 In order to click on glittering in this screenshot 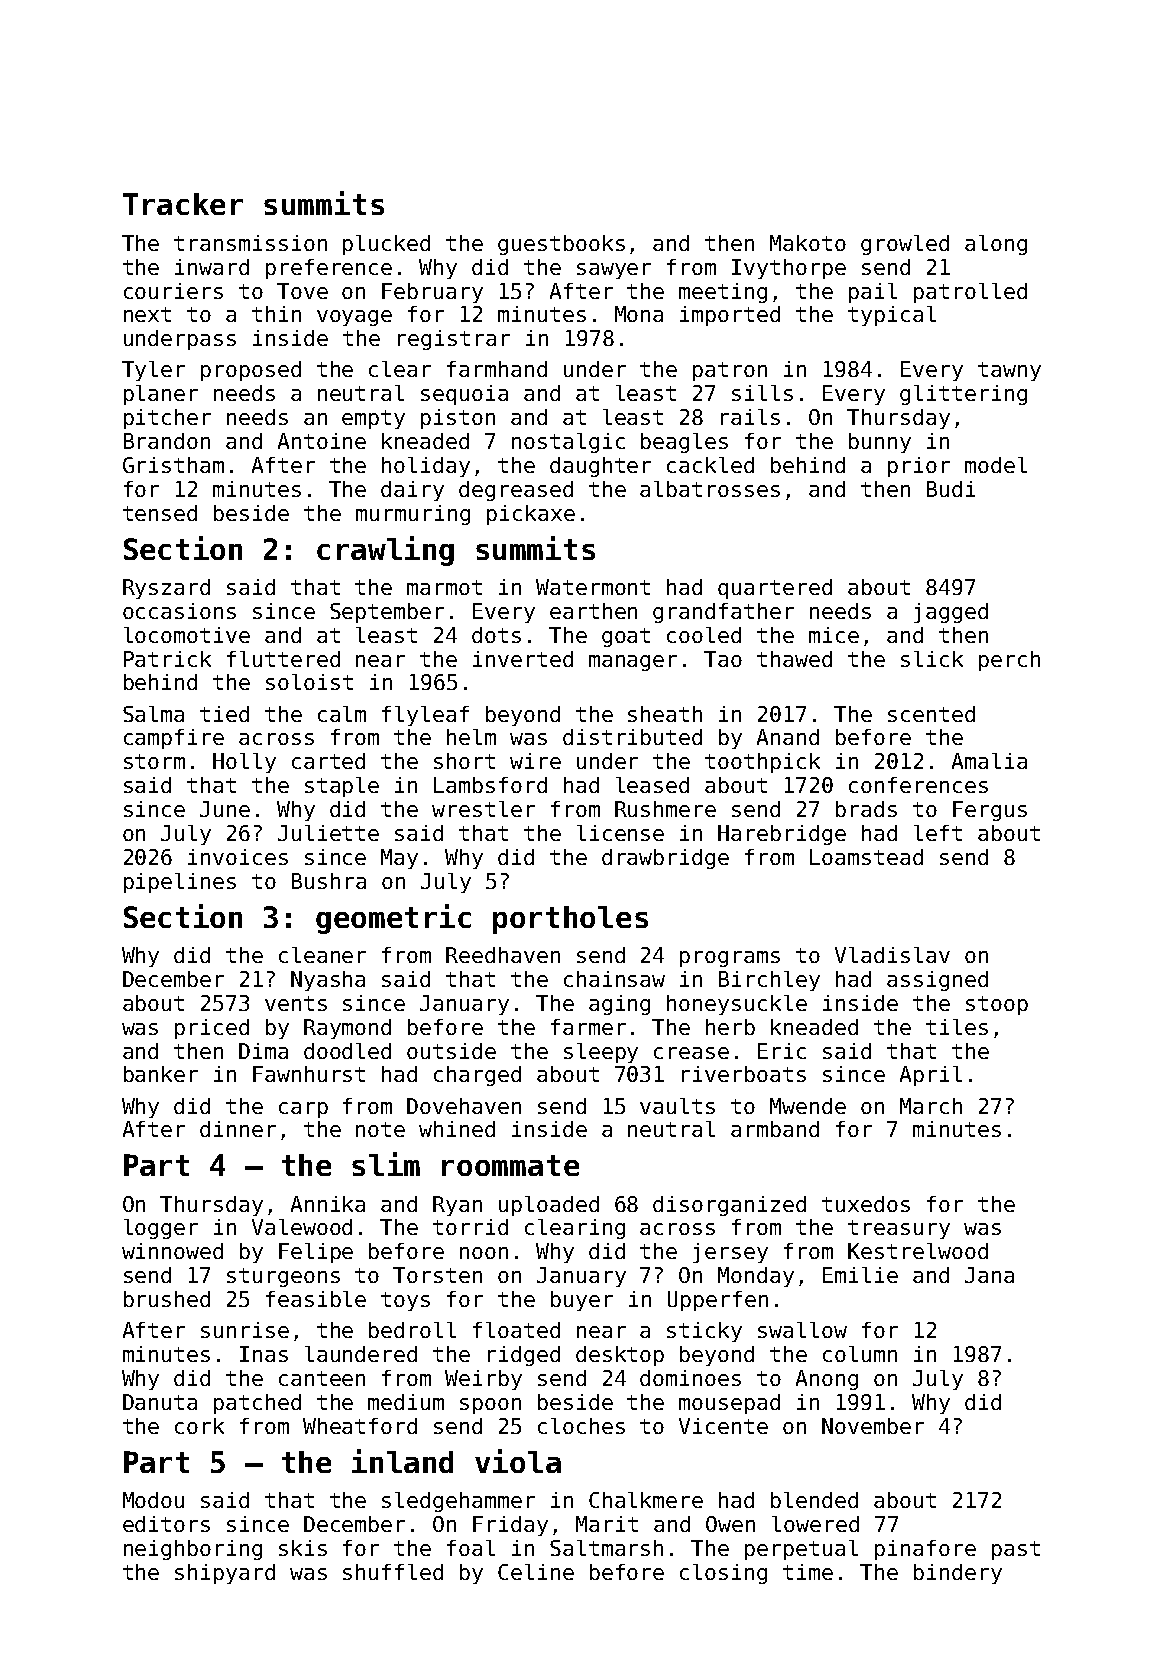, I will do `click(963, 395)`.
